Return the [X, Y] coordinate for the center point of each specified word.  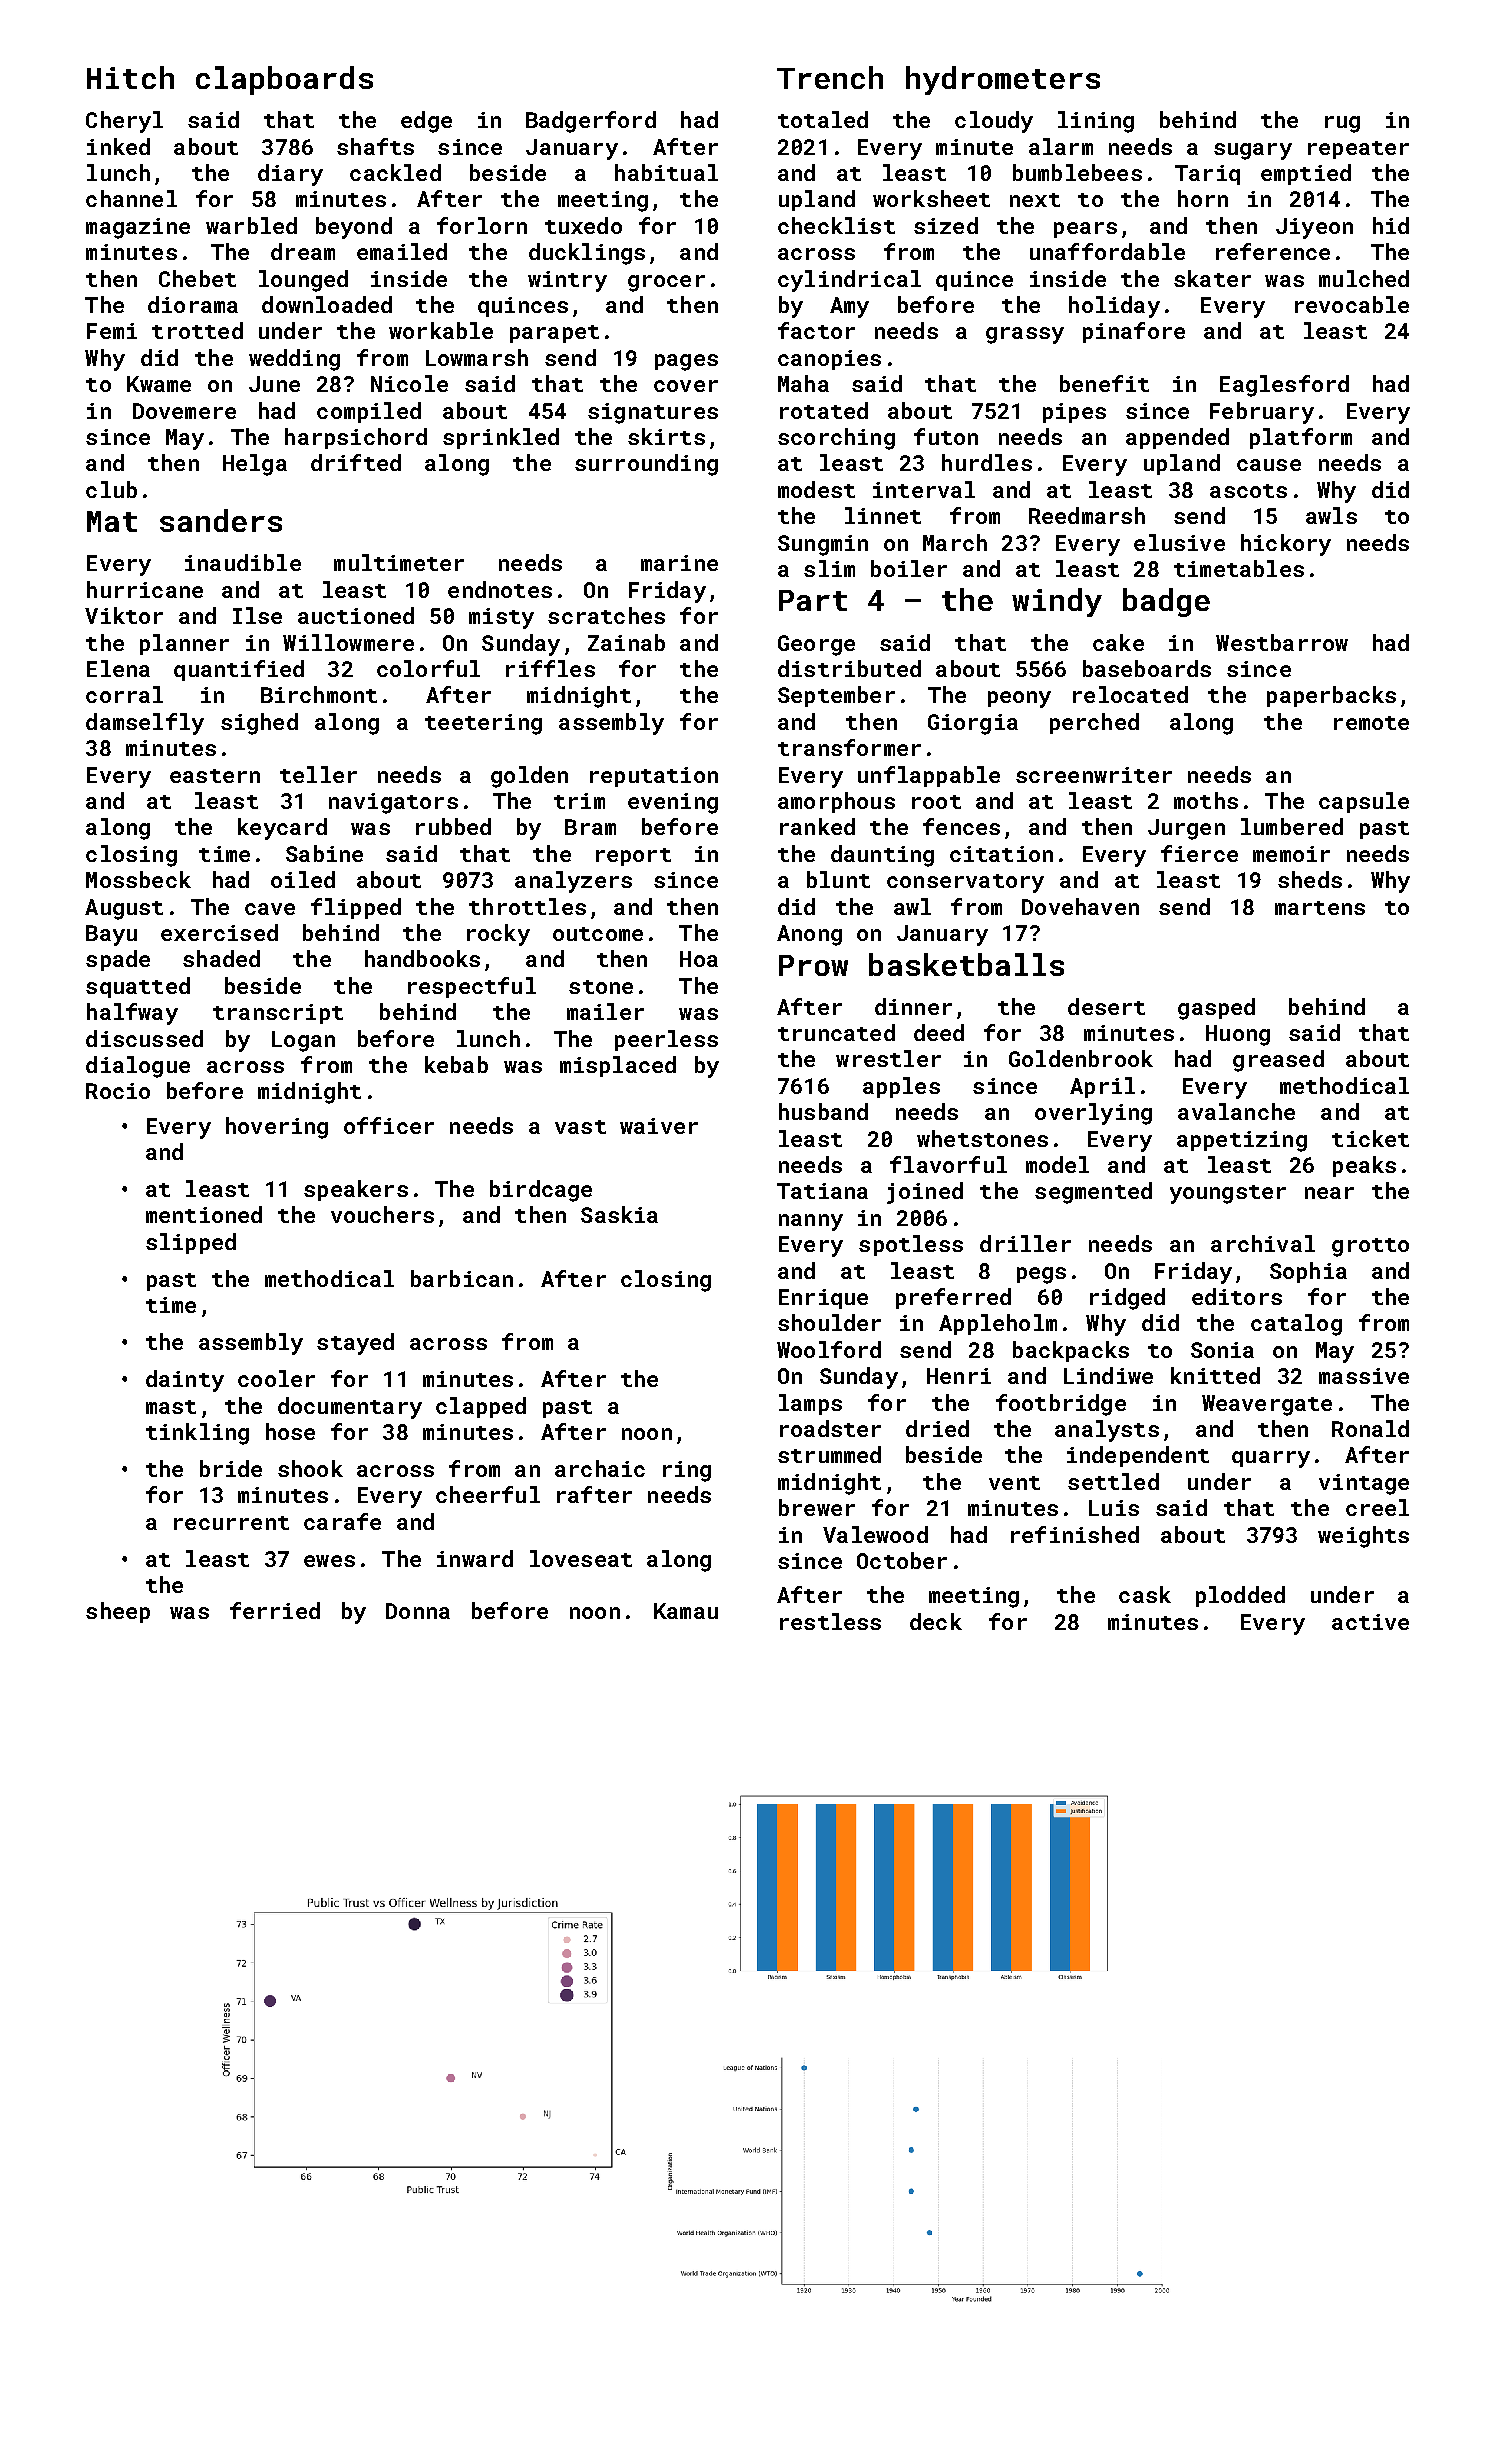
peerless [666, 1040]
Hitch [130, 77]
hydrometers [1003, 80]
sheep [118, 1612]
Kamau [686, 1611]
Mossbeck [138, 879]
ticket [1370, 1138]
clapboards [284, 80]
